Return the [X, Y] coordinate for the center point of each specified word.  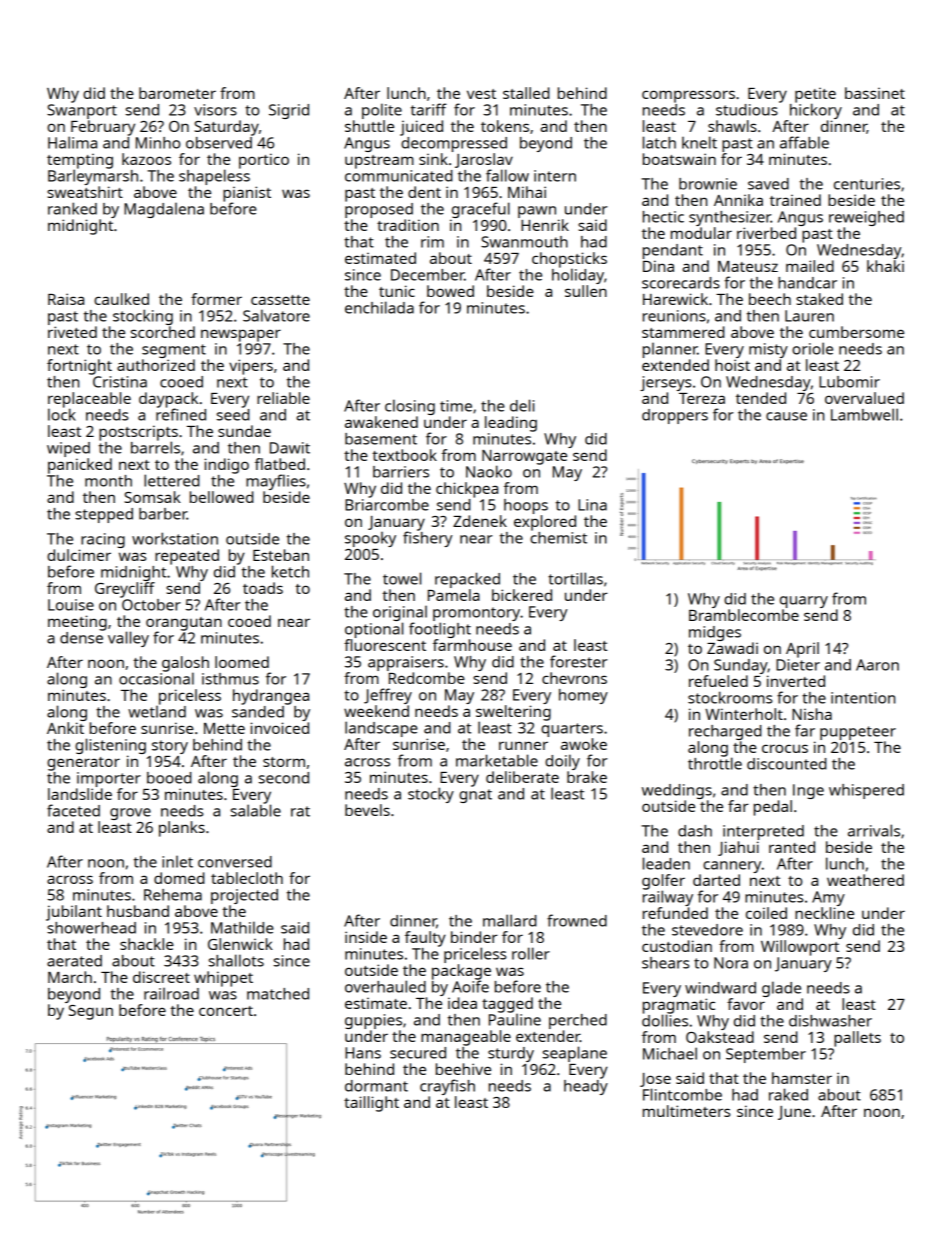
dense [81, 638]
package [461, 972]
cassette [280, 300]
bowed [450, 291]
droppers [675, 416]
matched [278, 994]
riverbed [766, 233]
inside [366, 937]
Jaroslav [484, 160]
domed [179, 878]
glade [781, 989]
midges [715, 633]
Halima [72, 142]
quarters [572, 730]
